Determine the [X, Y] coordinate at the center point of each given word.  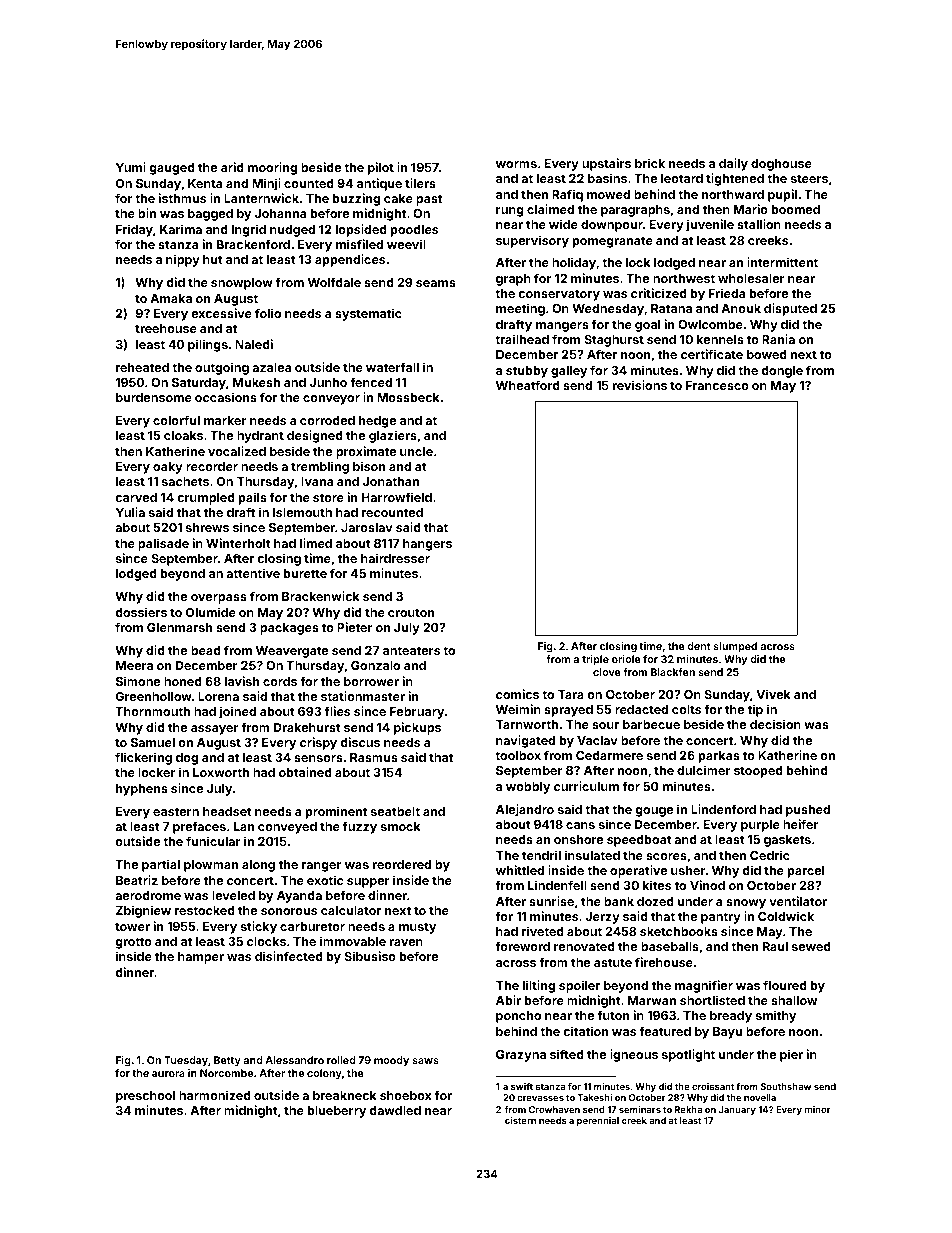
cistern [520, 1120]
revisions [640, 385]
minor [818, 1109]
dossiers [141, 612]
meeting [520, 309]
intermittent [782, 262]
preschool [145, 1097]
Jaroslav [367, 527]
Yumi [131, 167]
